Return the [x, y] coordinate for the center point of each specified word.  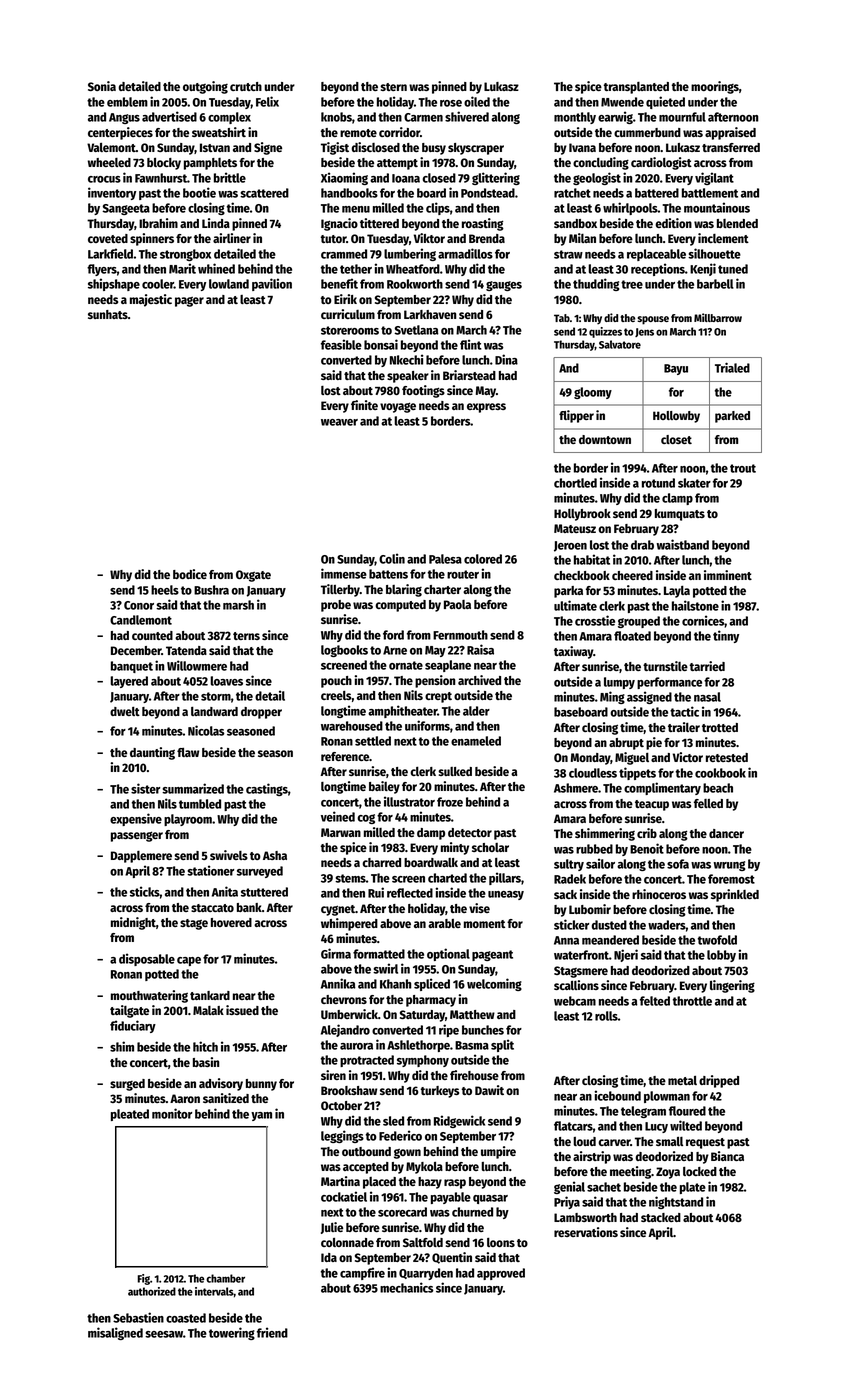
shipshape [114, 284]
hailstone [695, 605]
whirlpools [630, 208]
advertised [169, 116]
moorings [715, 87]
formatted [379, 954]
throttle [692, 1001]
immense [344, 573]
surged [127, 1085]
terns [246, 636]
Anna [566, 940]
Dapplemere [141, 857]
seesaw [164, 1334]
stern [393, 87]
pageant [492, 955]
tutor [333, 239]
